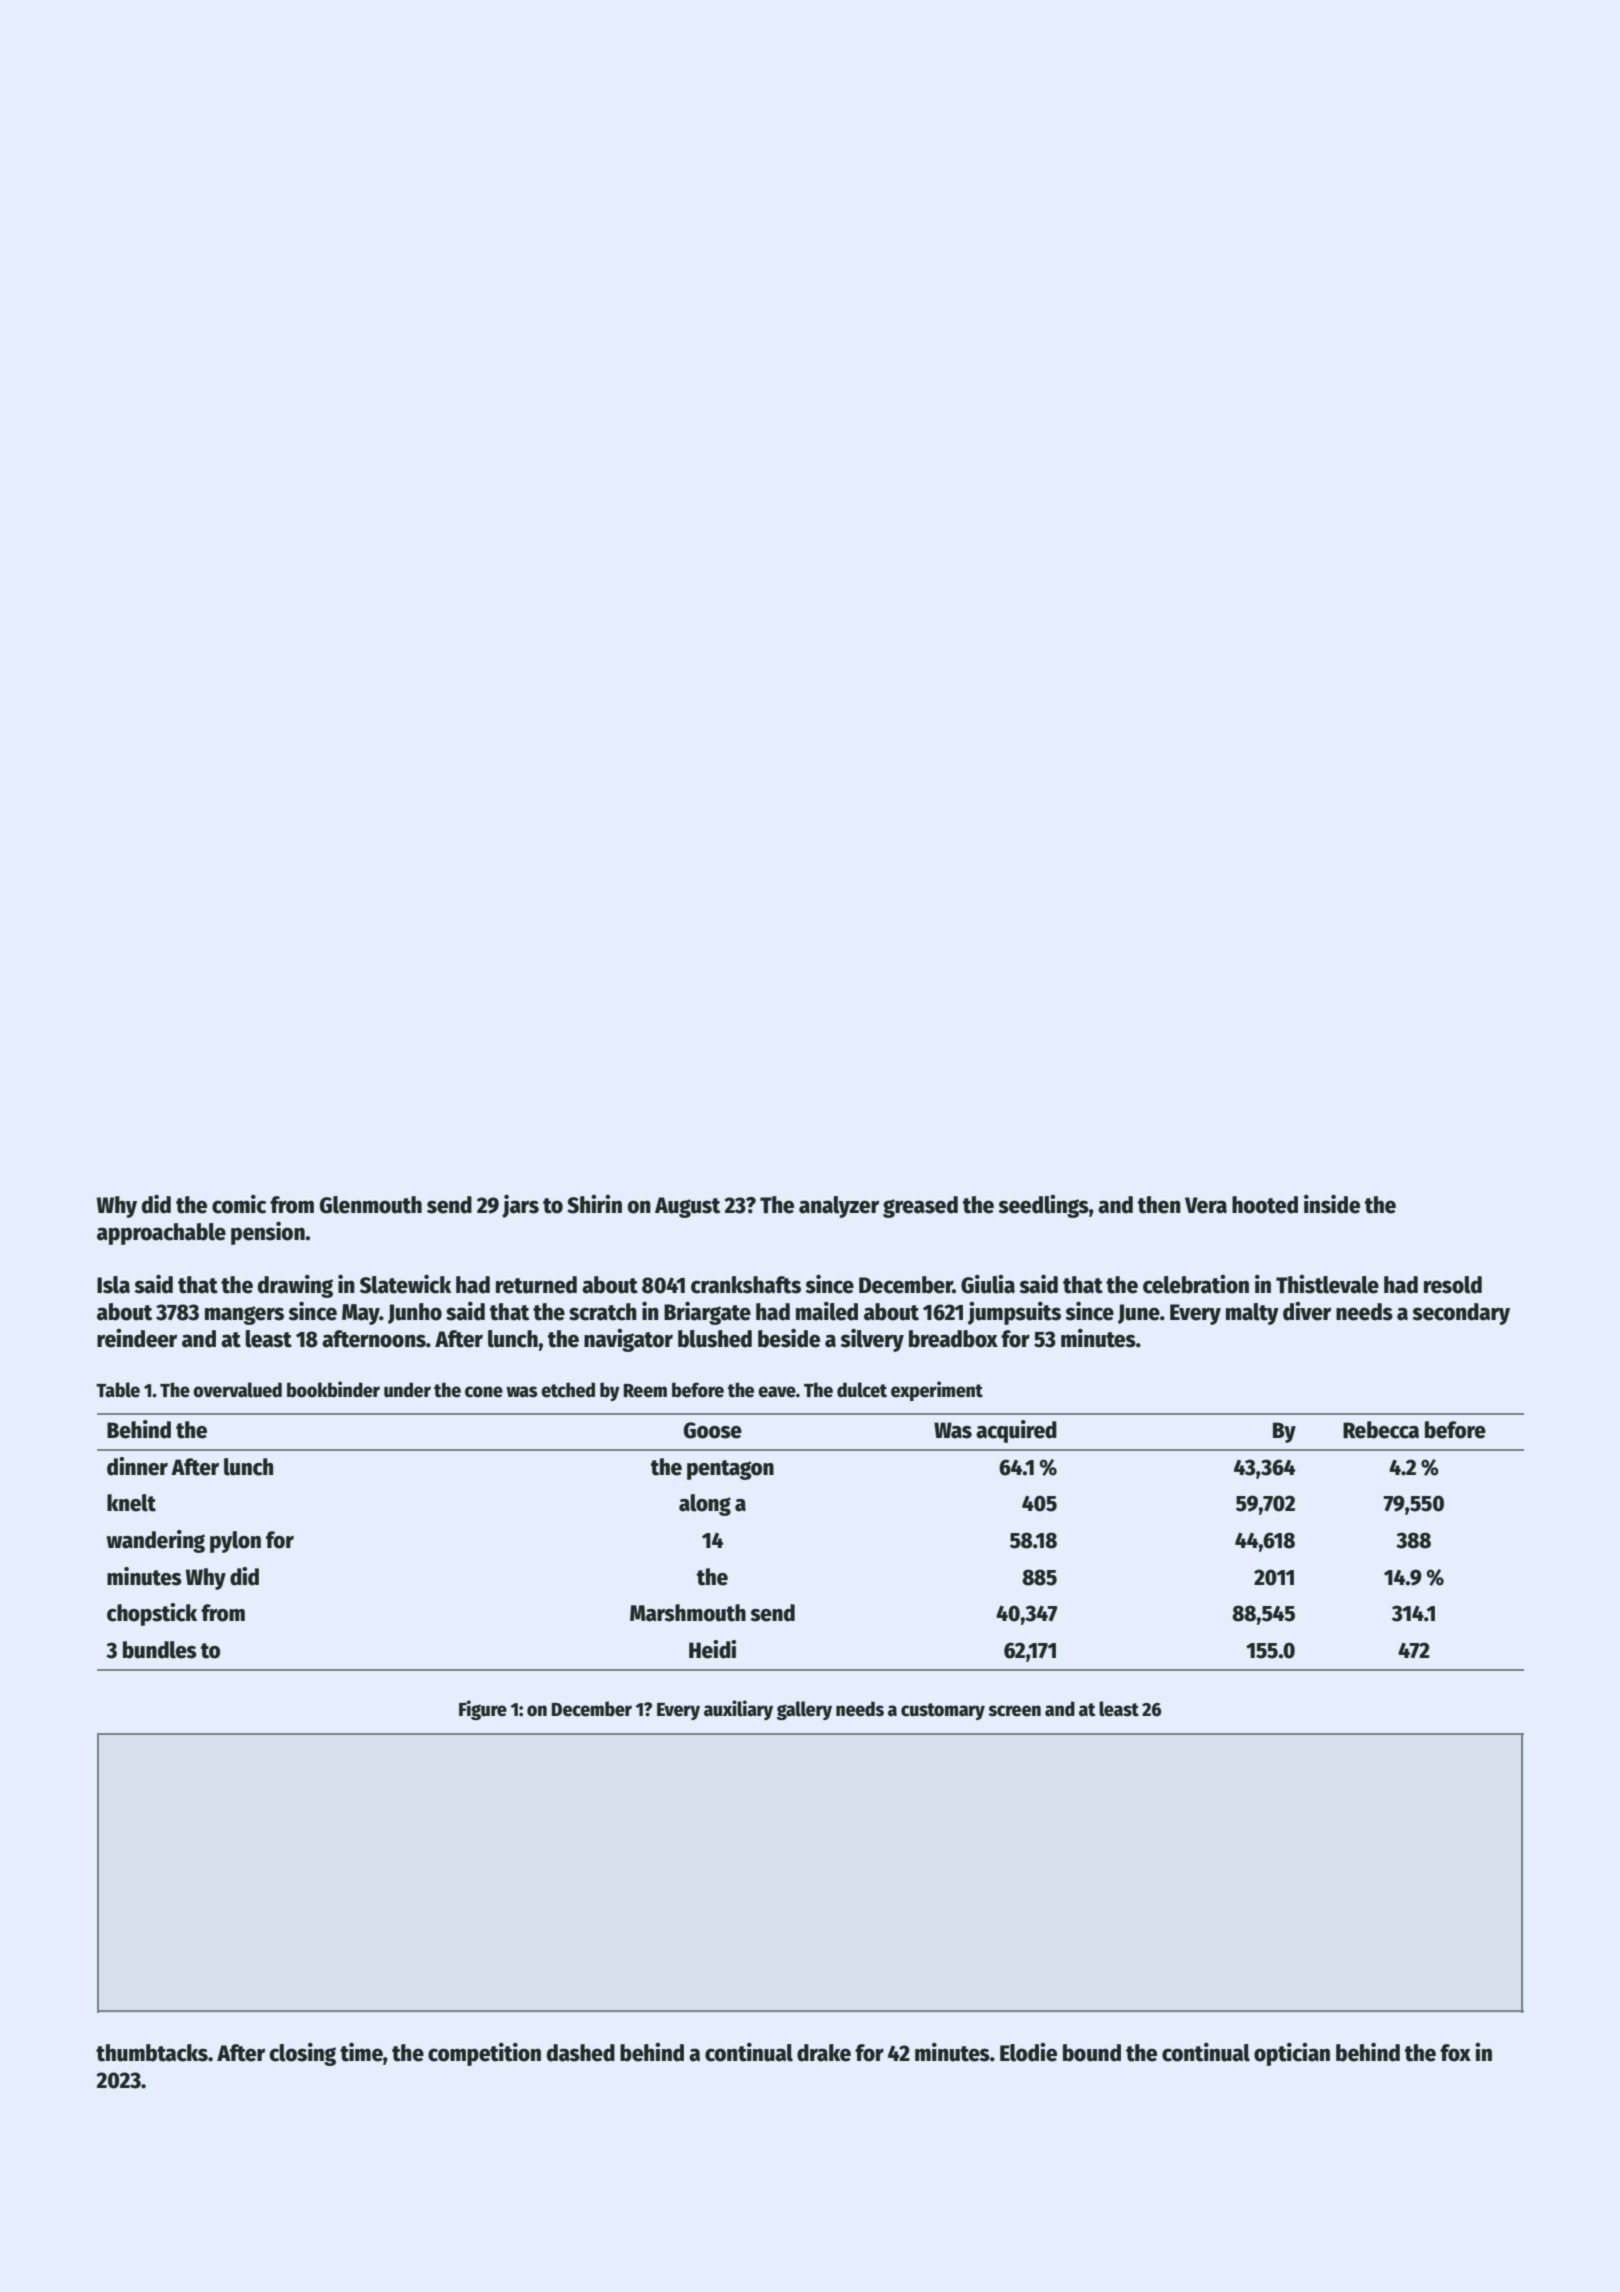 This image has height=2292, width=1620. I want to click on inside, so click(1332, 1204).
